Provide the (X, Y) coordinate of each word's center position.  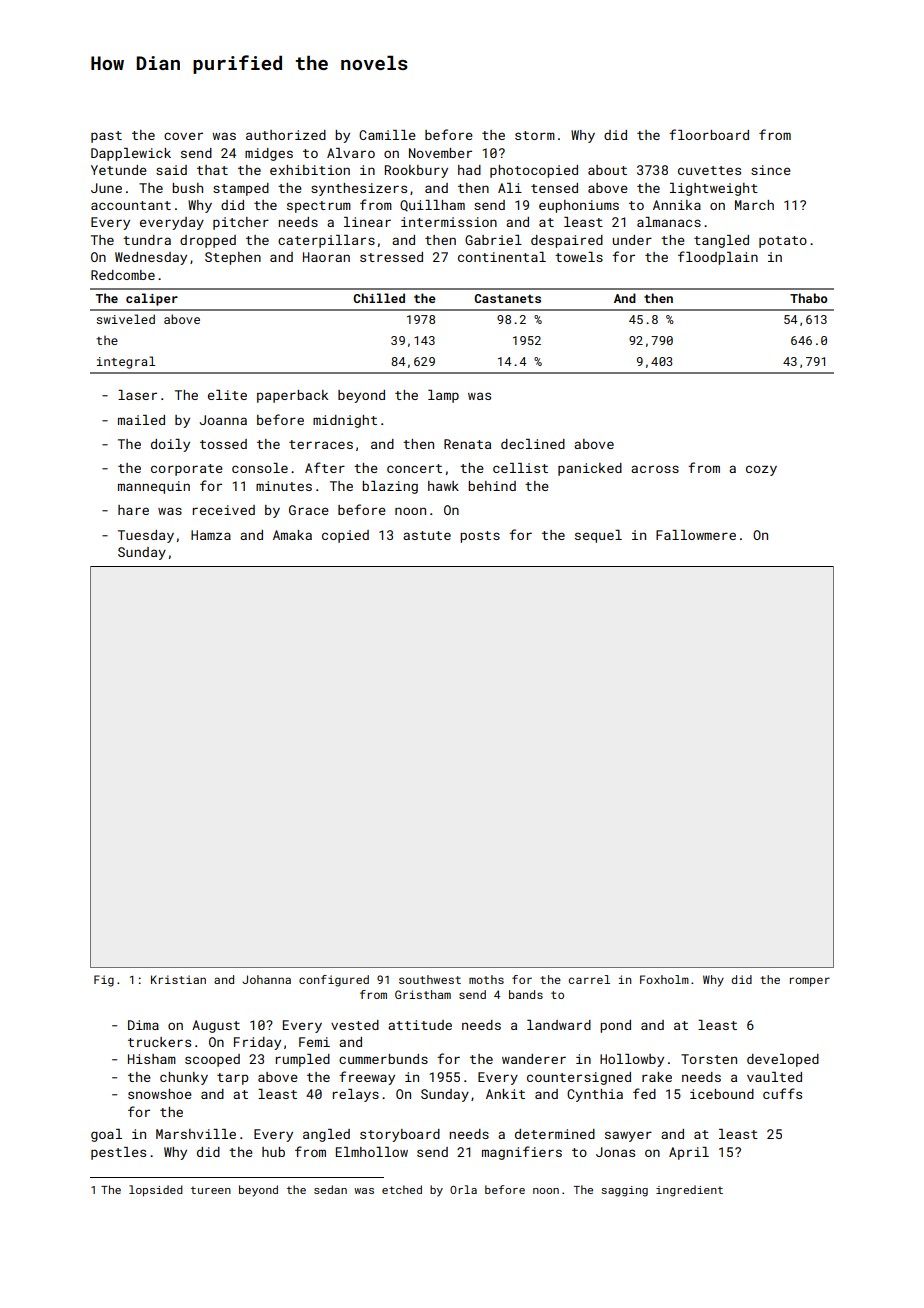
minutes (284, 486)
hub (273, 1152)
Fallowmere (696, 535)
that (212, 170)
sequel (598, 536)
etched (402, 1189)
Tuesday (146, 536)
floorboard (709, 134)
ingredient (689, 1191)
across (655, 469)
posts (480, 537)
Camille (387, 135)
